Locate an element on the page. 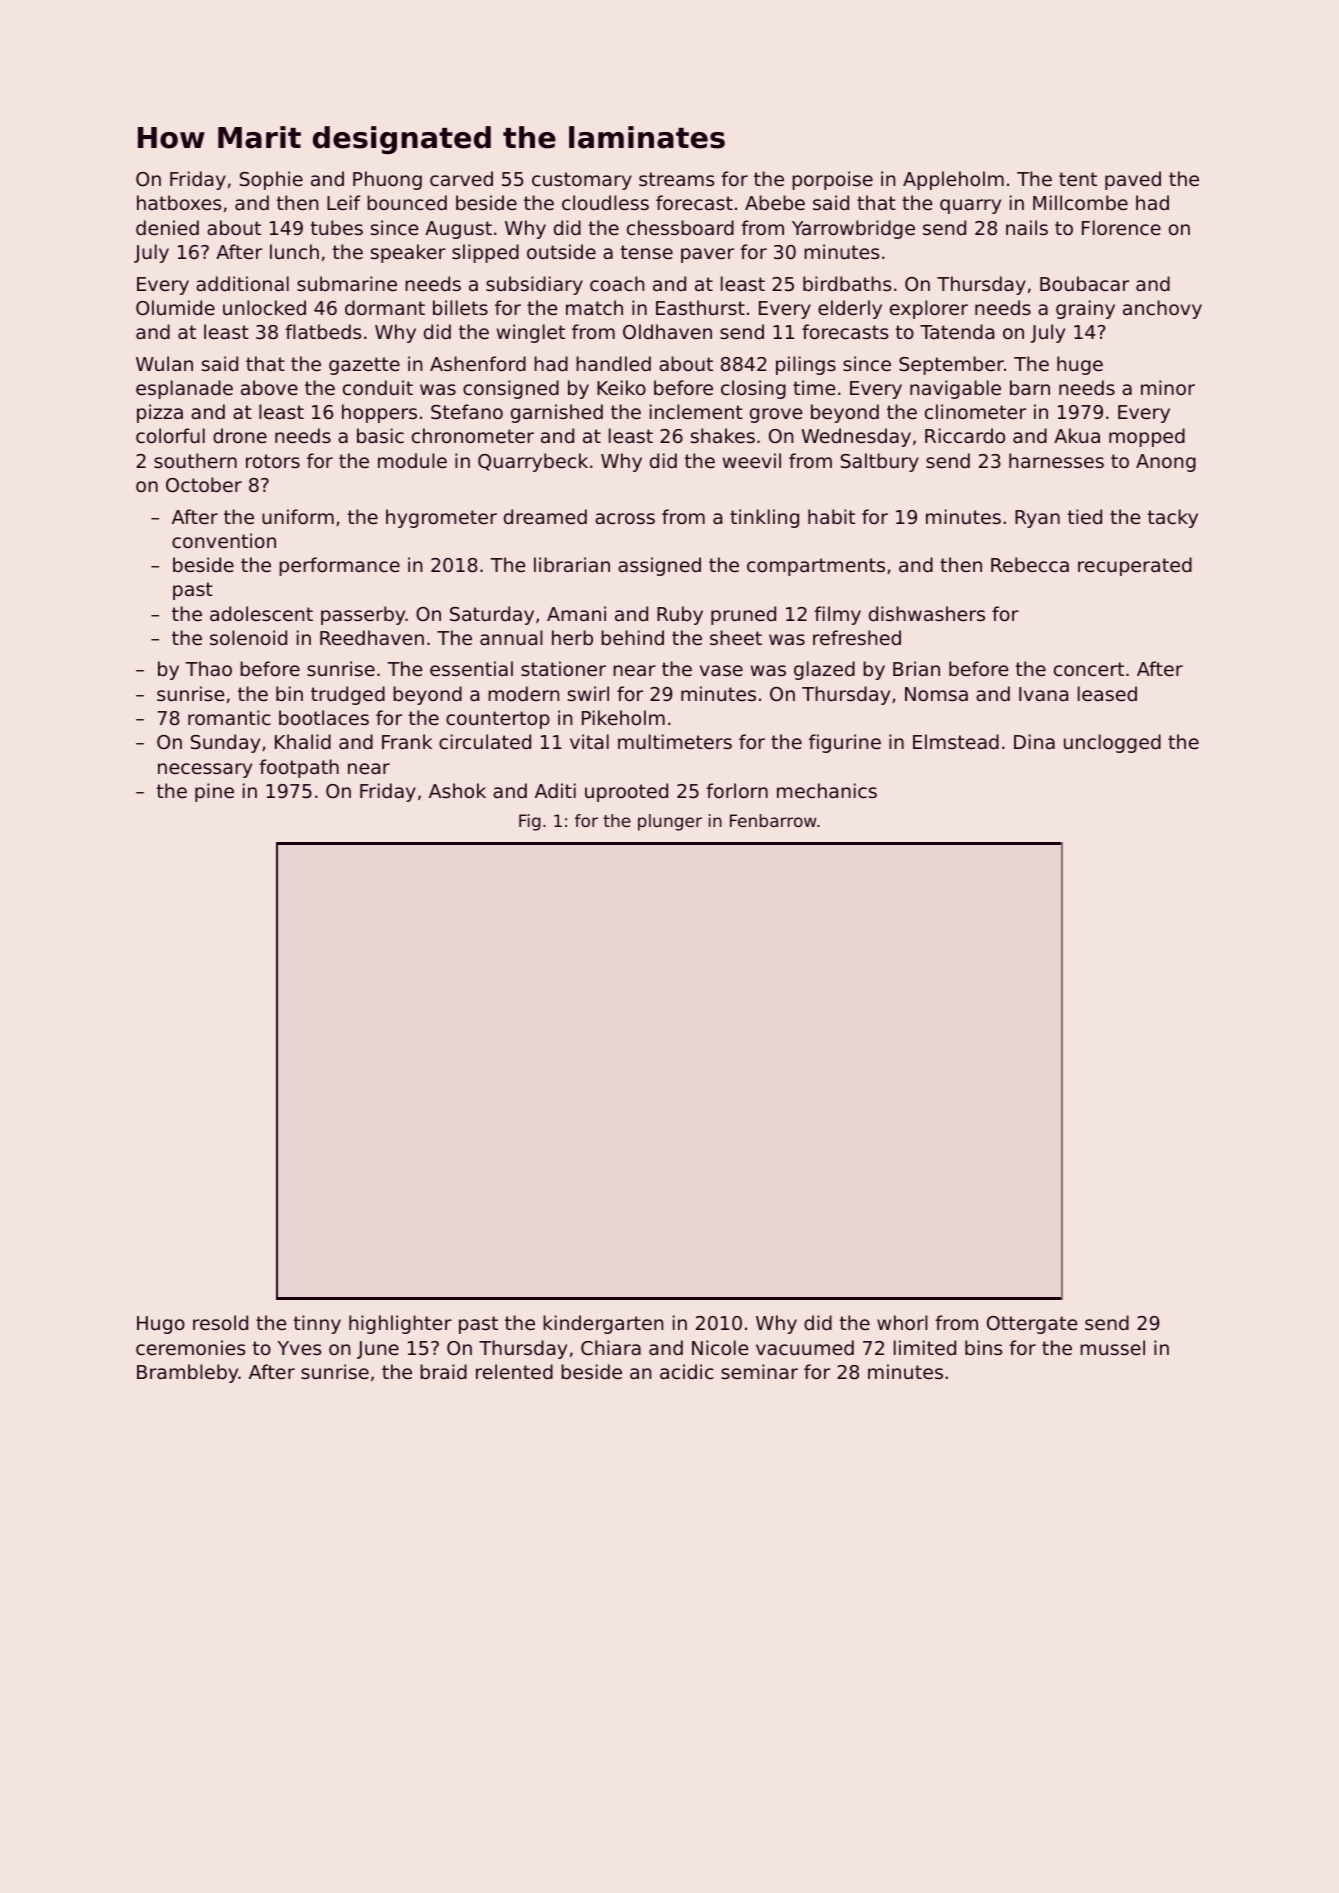 The height and width of the page is (1893, 1339). dishwashers is located at coordinates (927, 613).
